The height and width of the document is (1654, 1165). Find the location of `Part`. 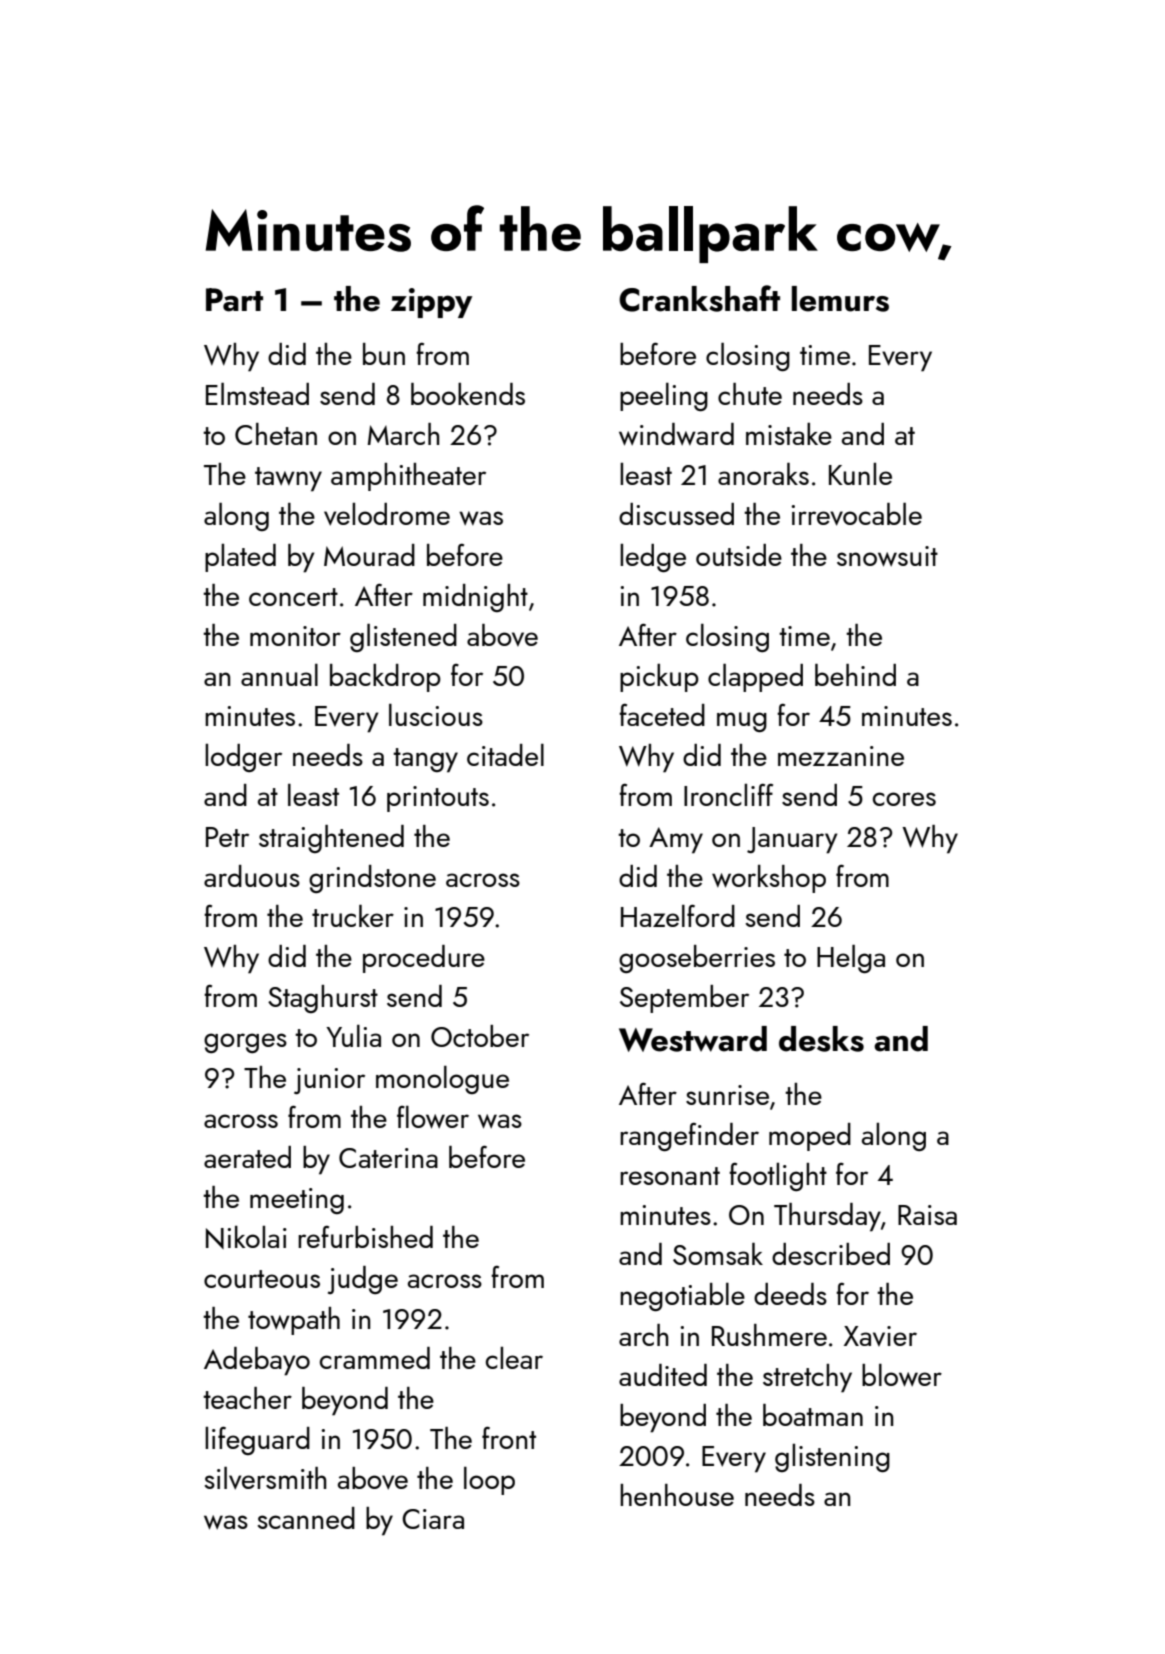

Part is located at coordinates (234, 300).
